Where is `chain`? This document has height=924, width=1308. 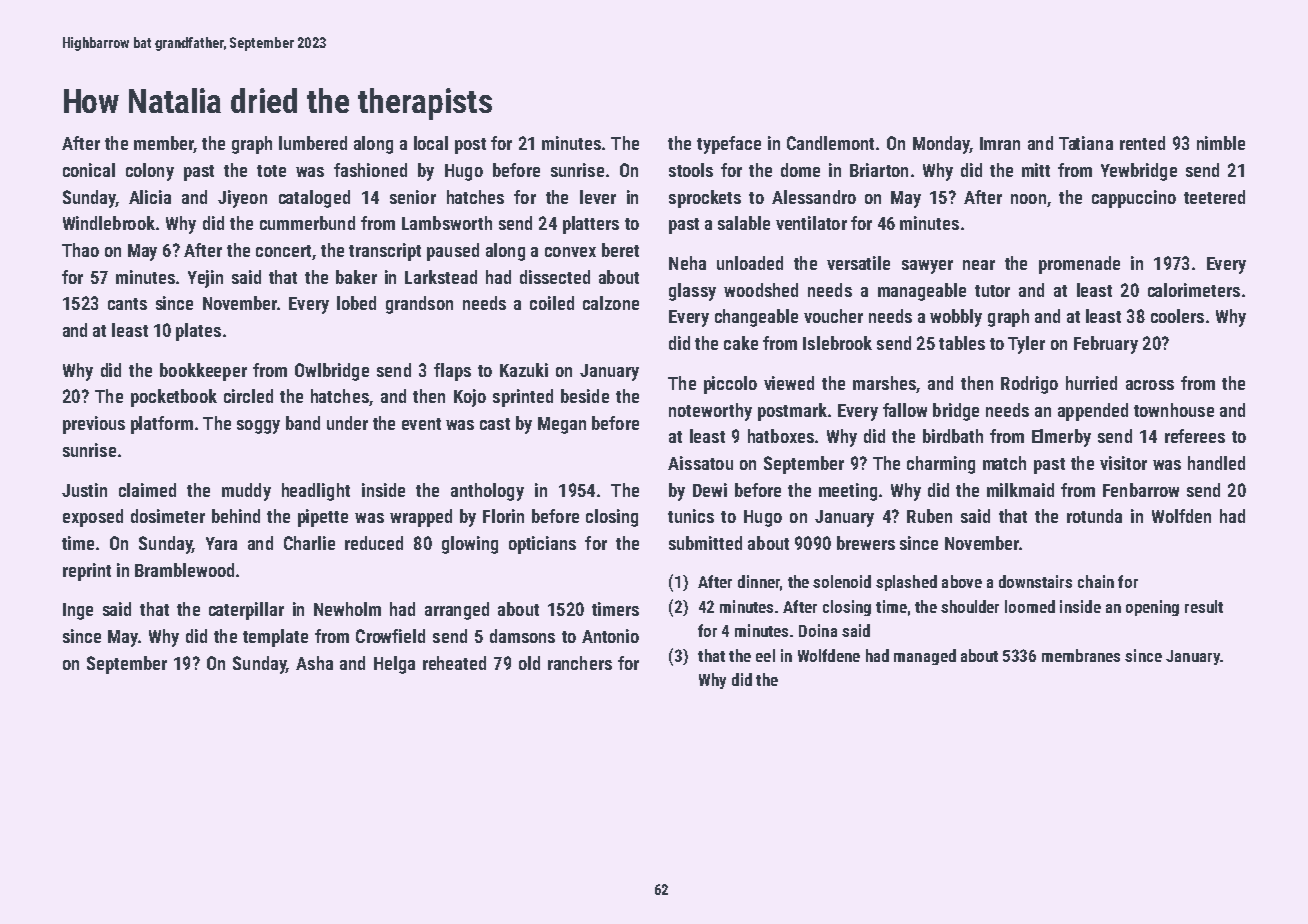
chain is located at coordinates (1096, 581).
